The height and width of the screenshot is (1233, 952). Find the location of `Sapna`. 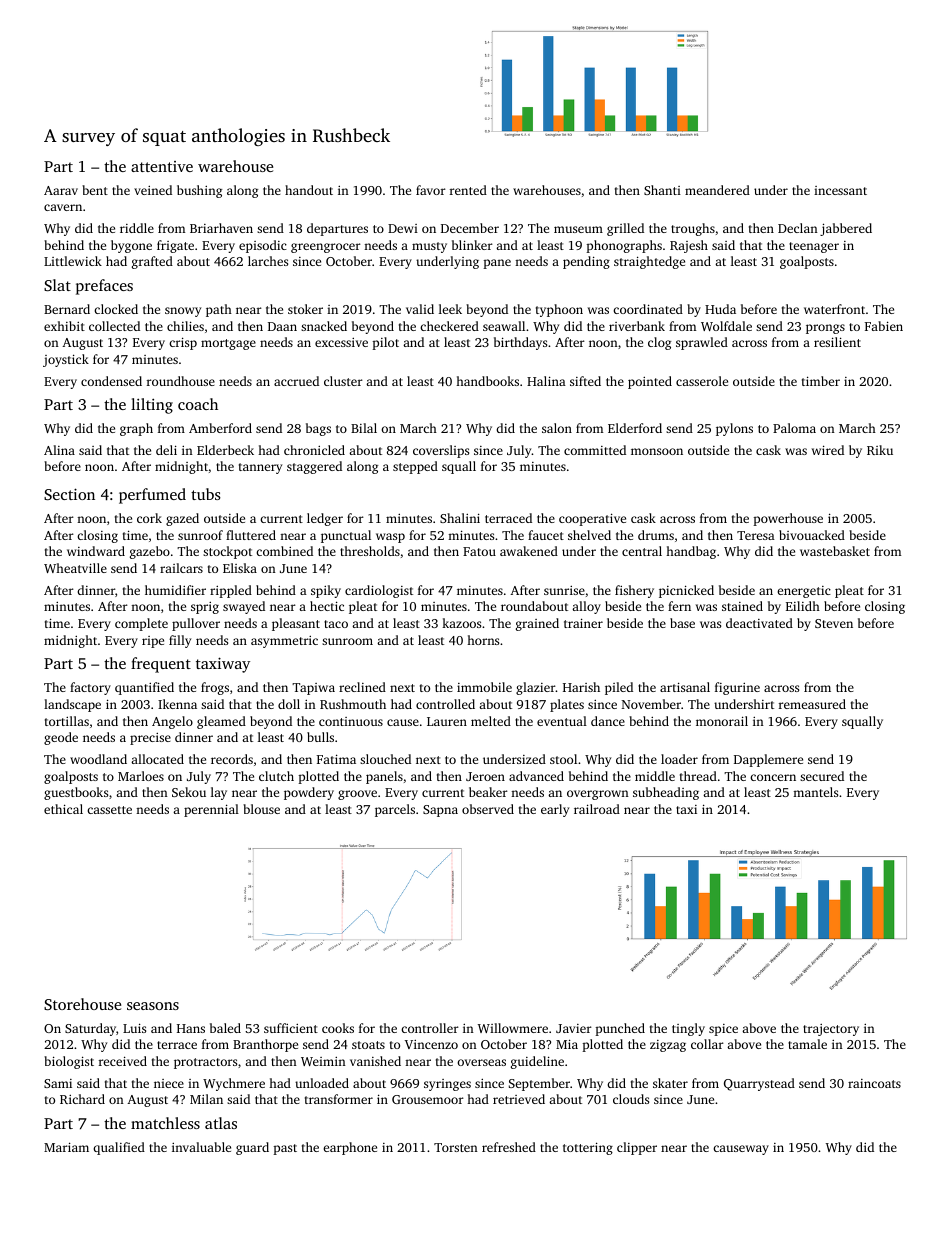

Sapna is located at coordinates (440, 811).
